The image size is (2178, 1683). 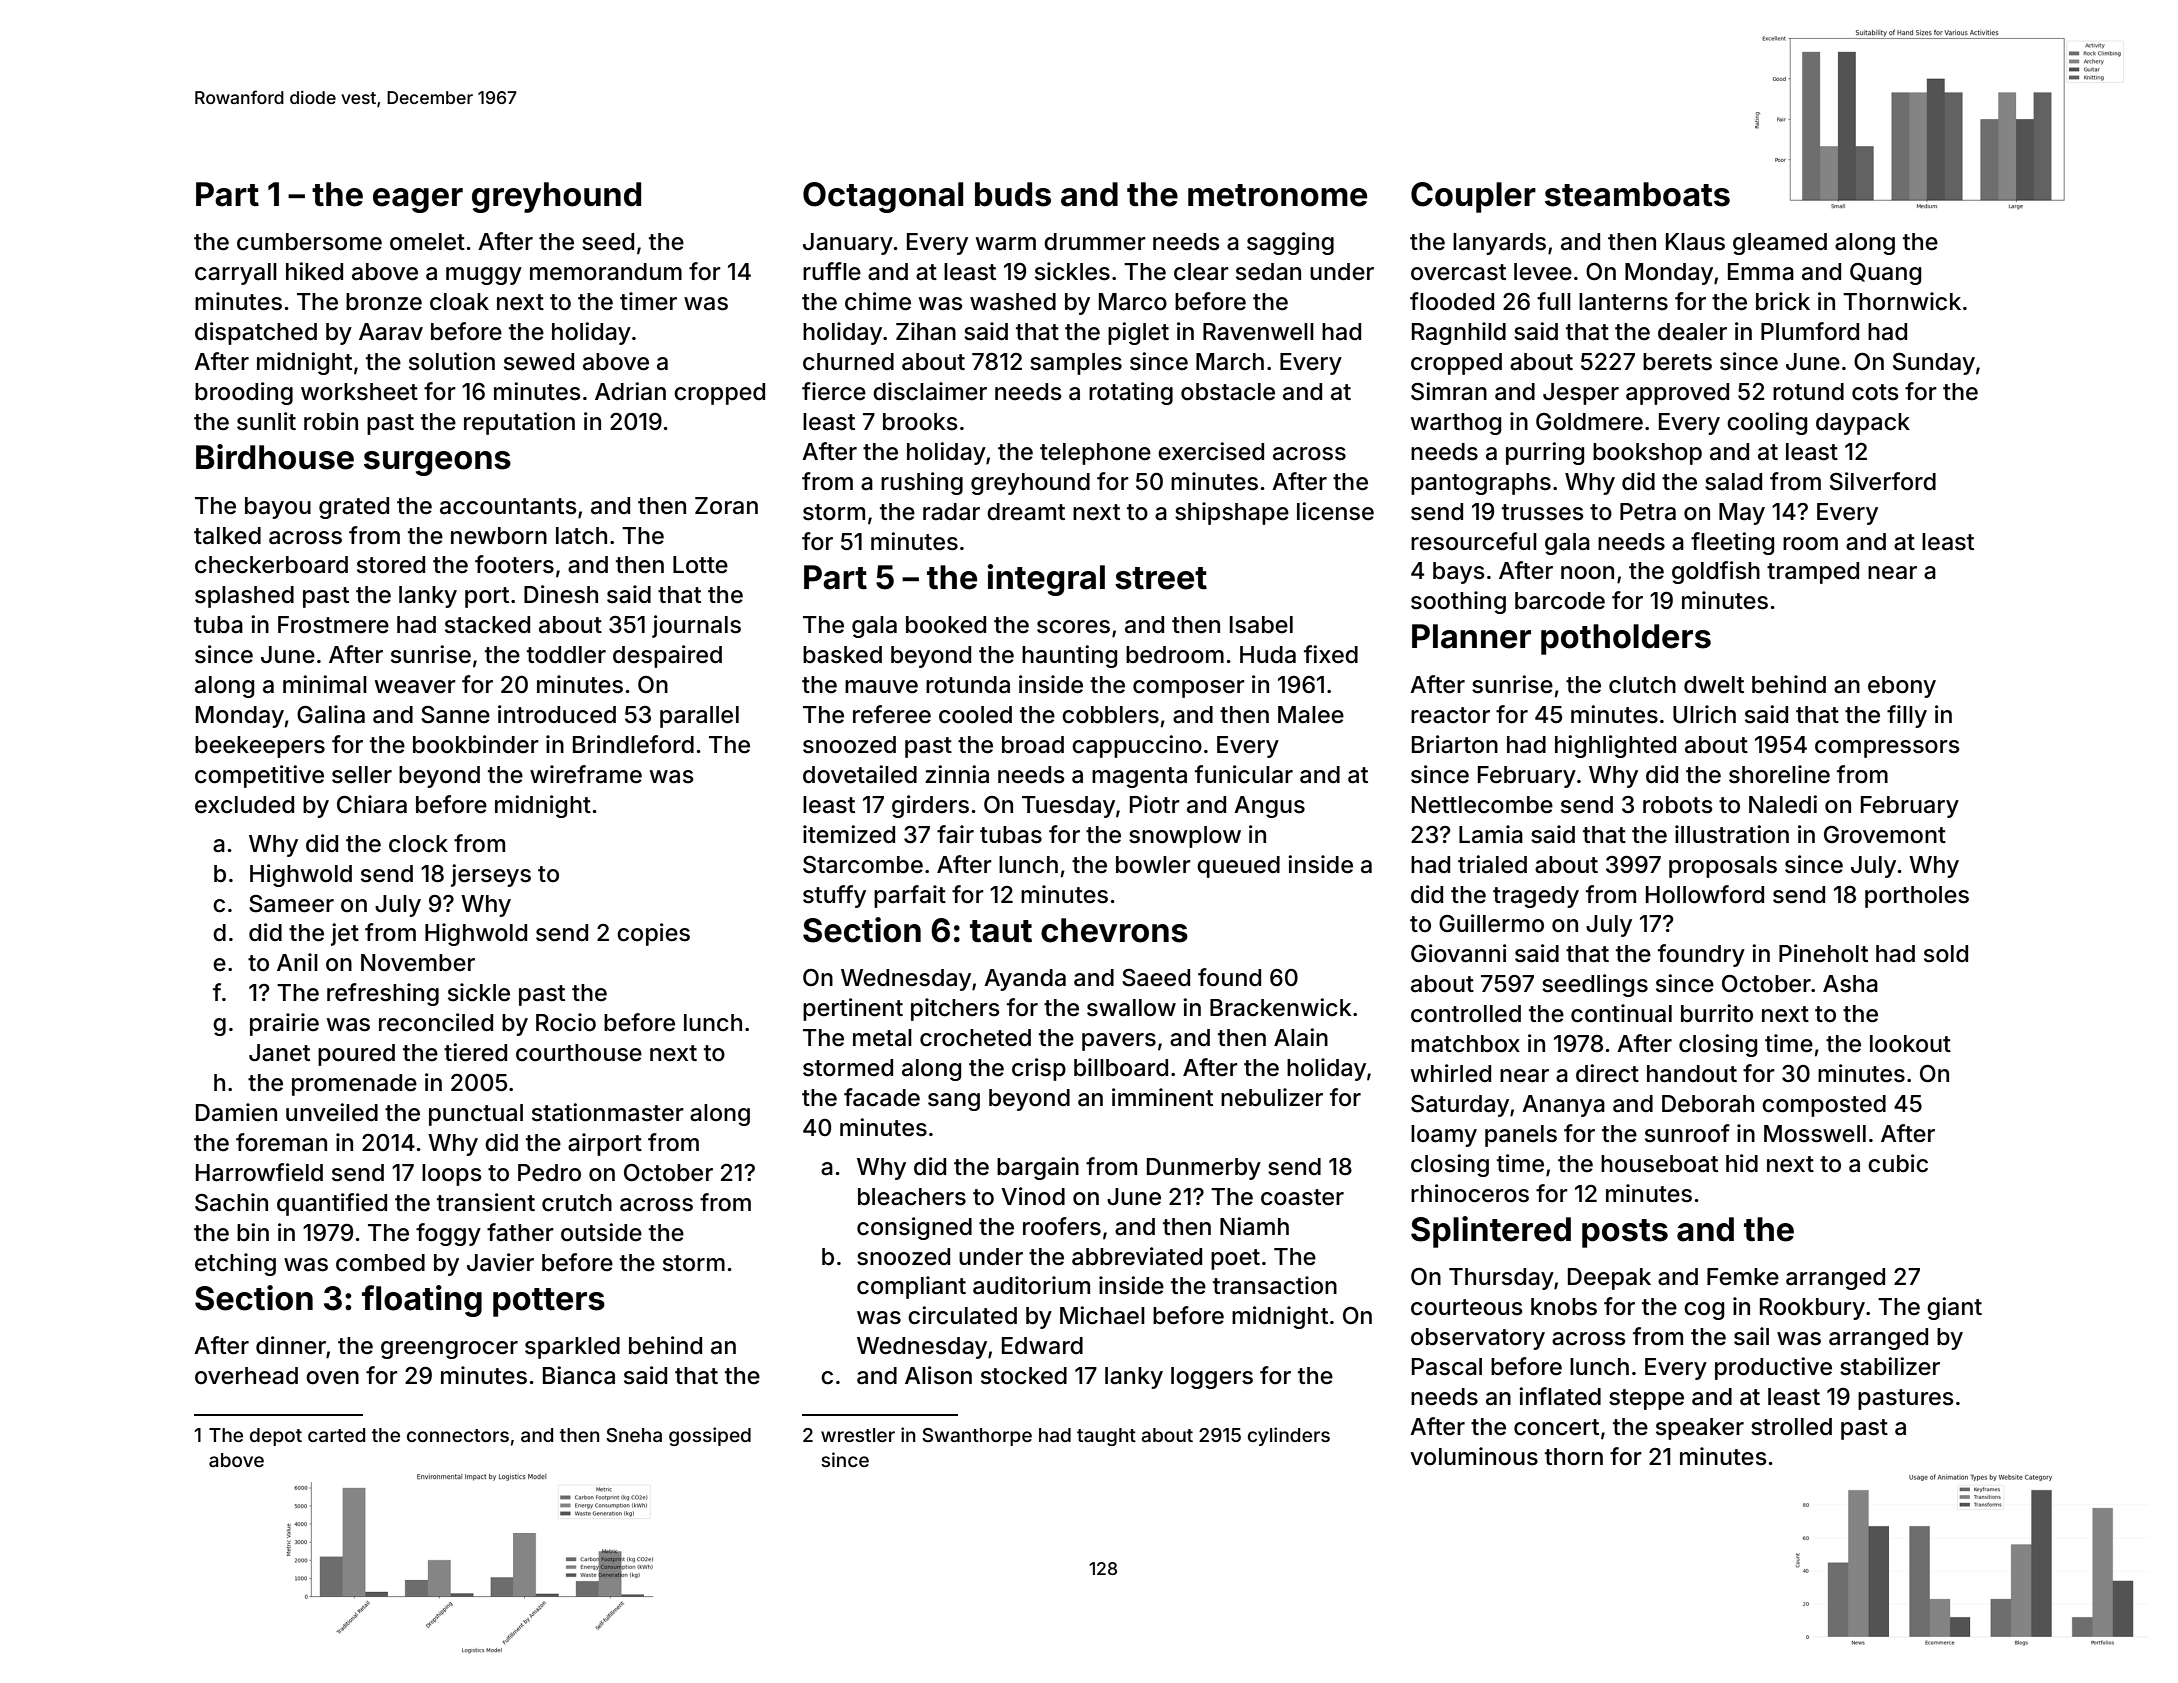 What do you see at coordinates (1110, 715) in the document?
I see `cobblers` at bounding box center [1110, 715].
